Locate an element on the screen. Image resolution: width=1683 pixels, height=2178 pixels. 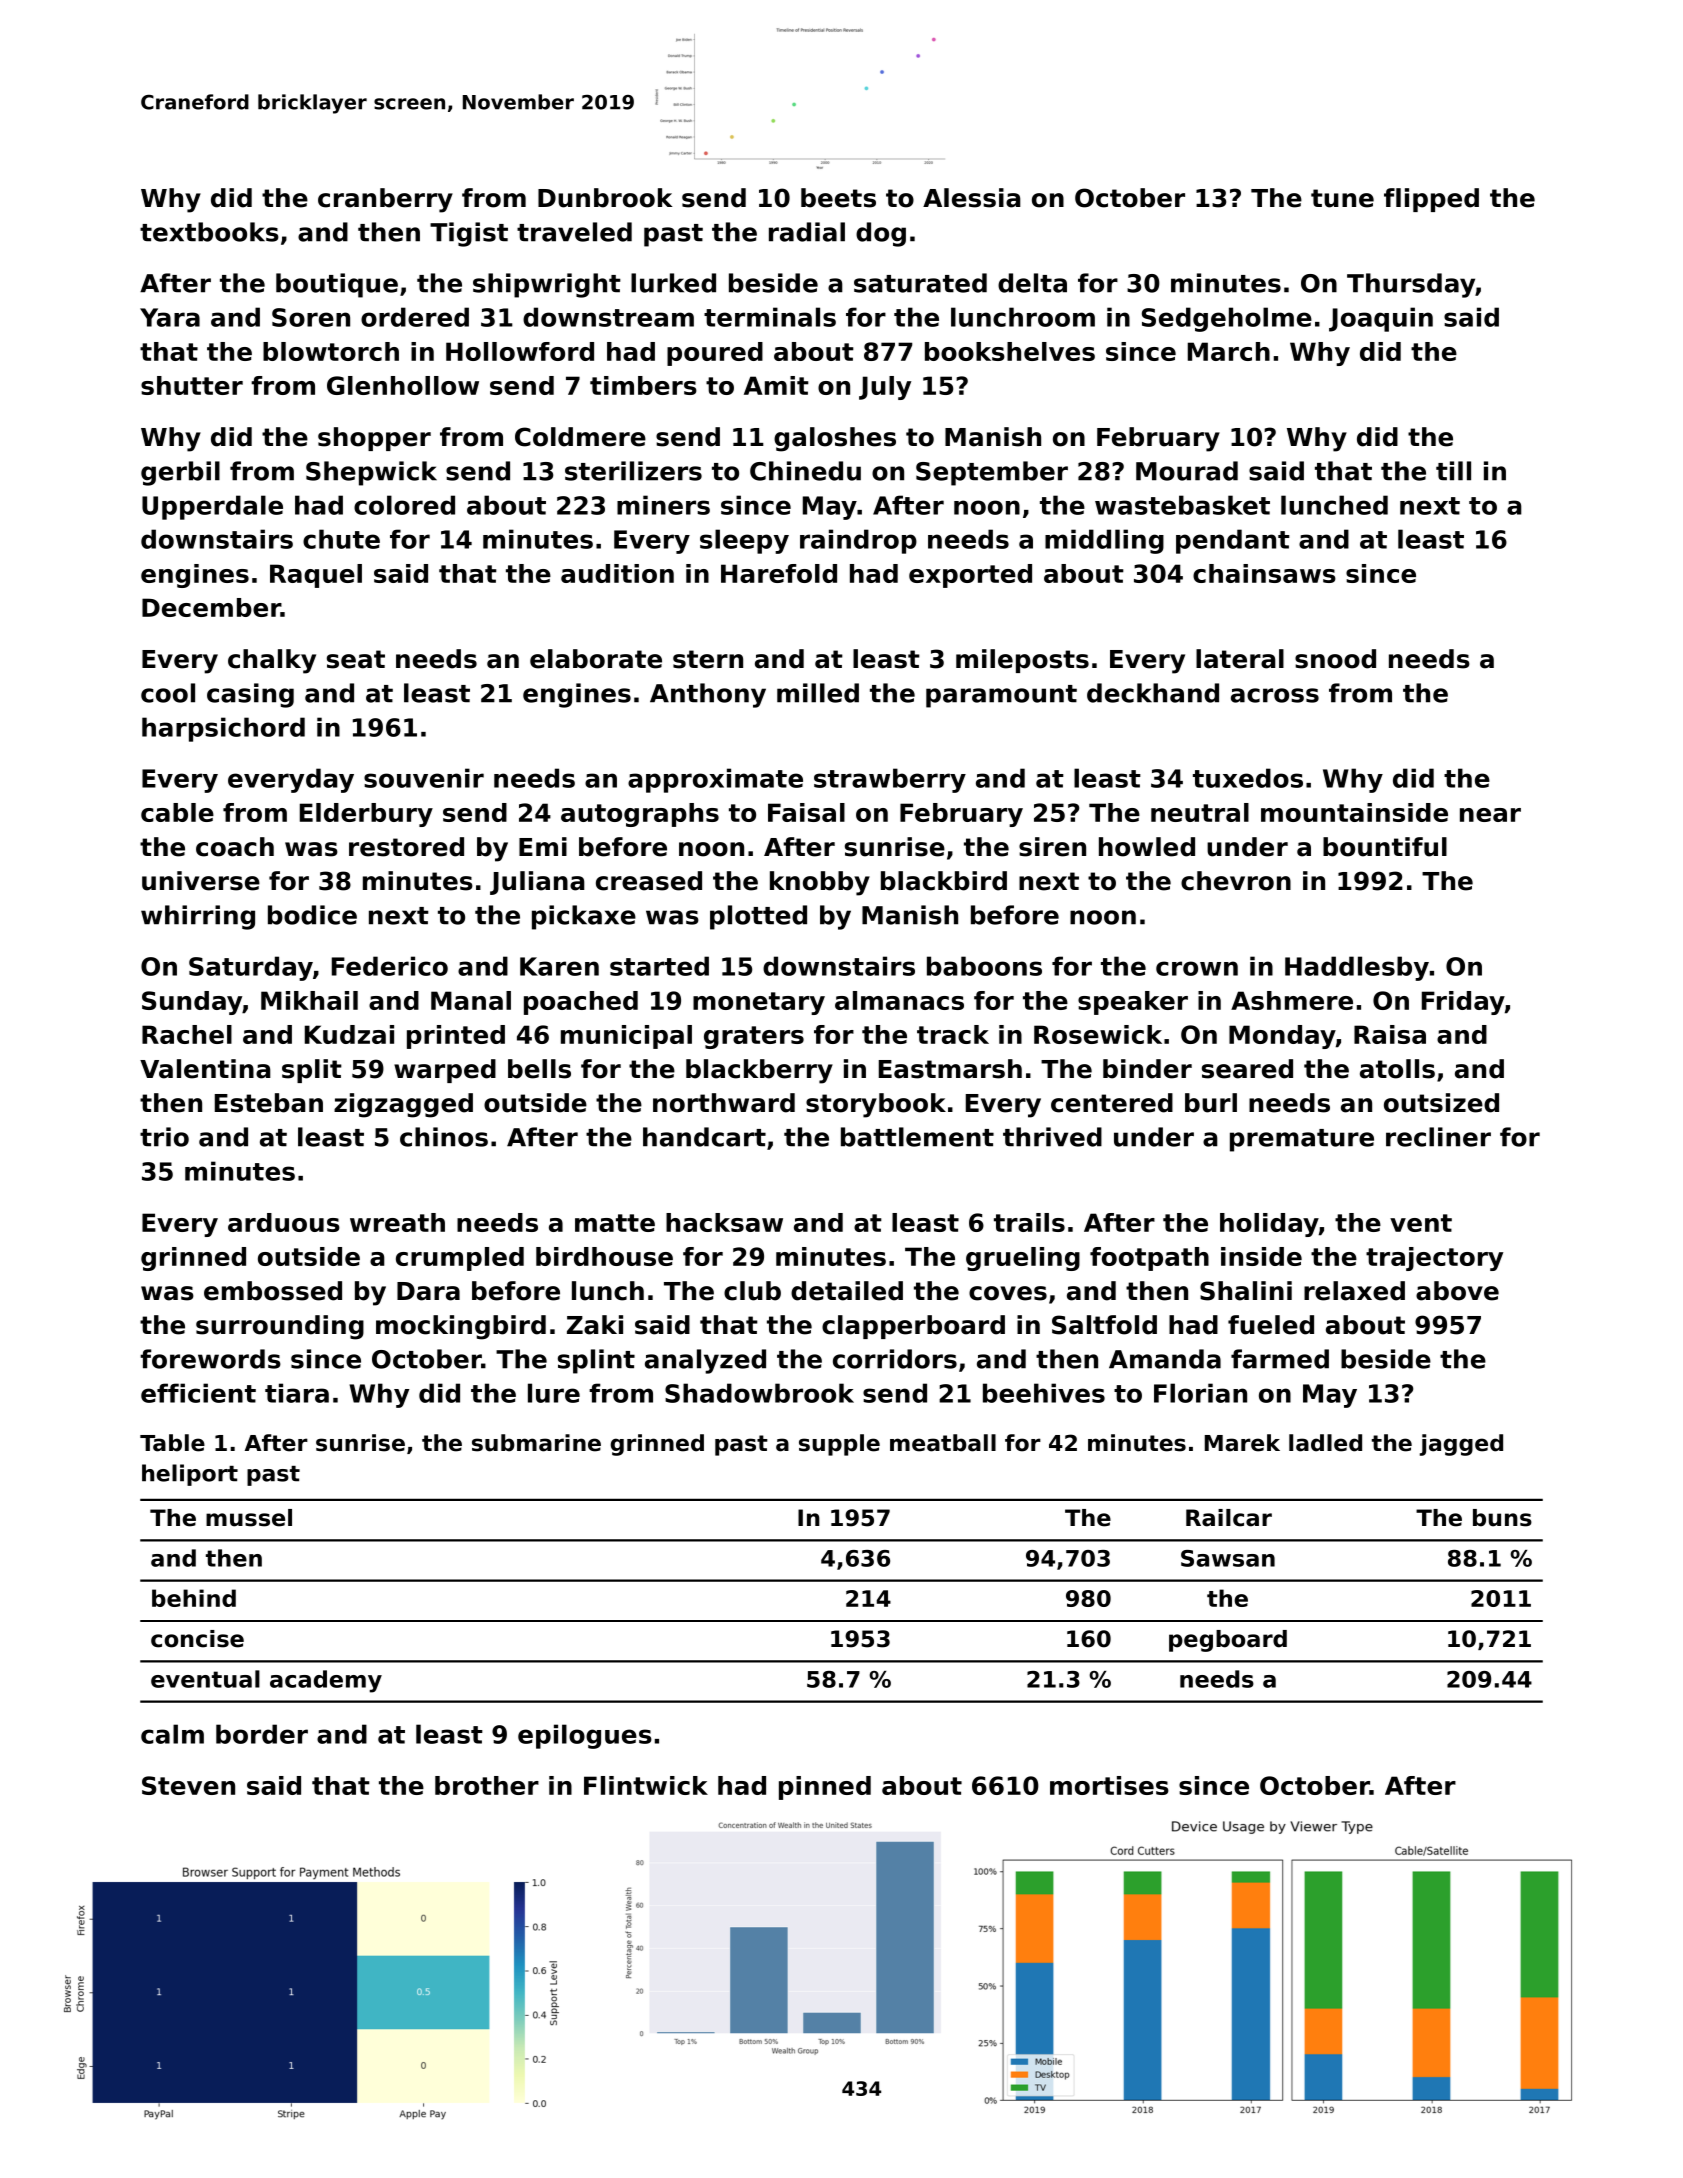
wastebasket is located at coordinates (1182, 505).
